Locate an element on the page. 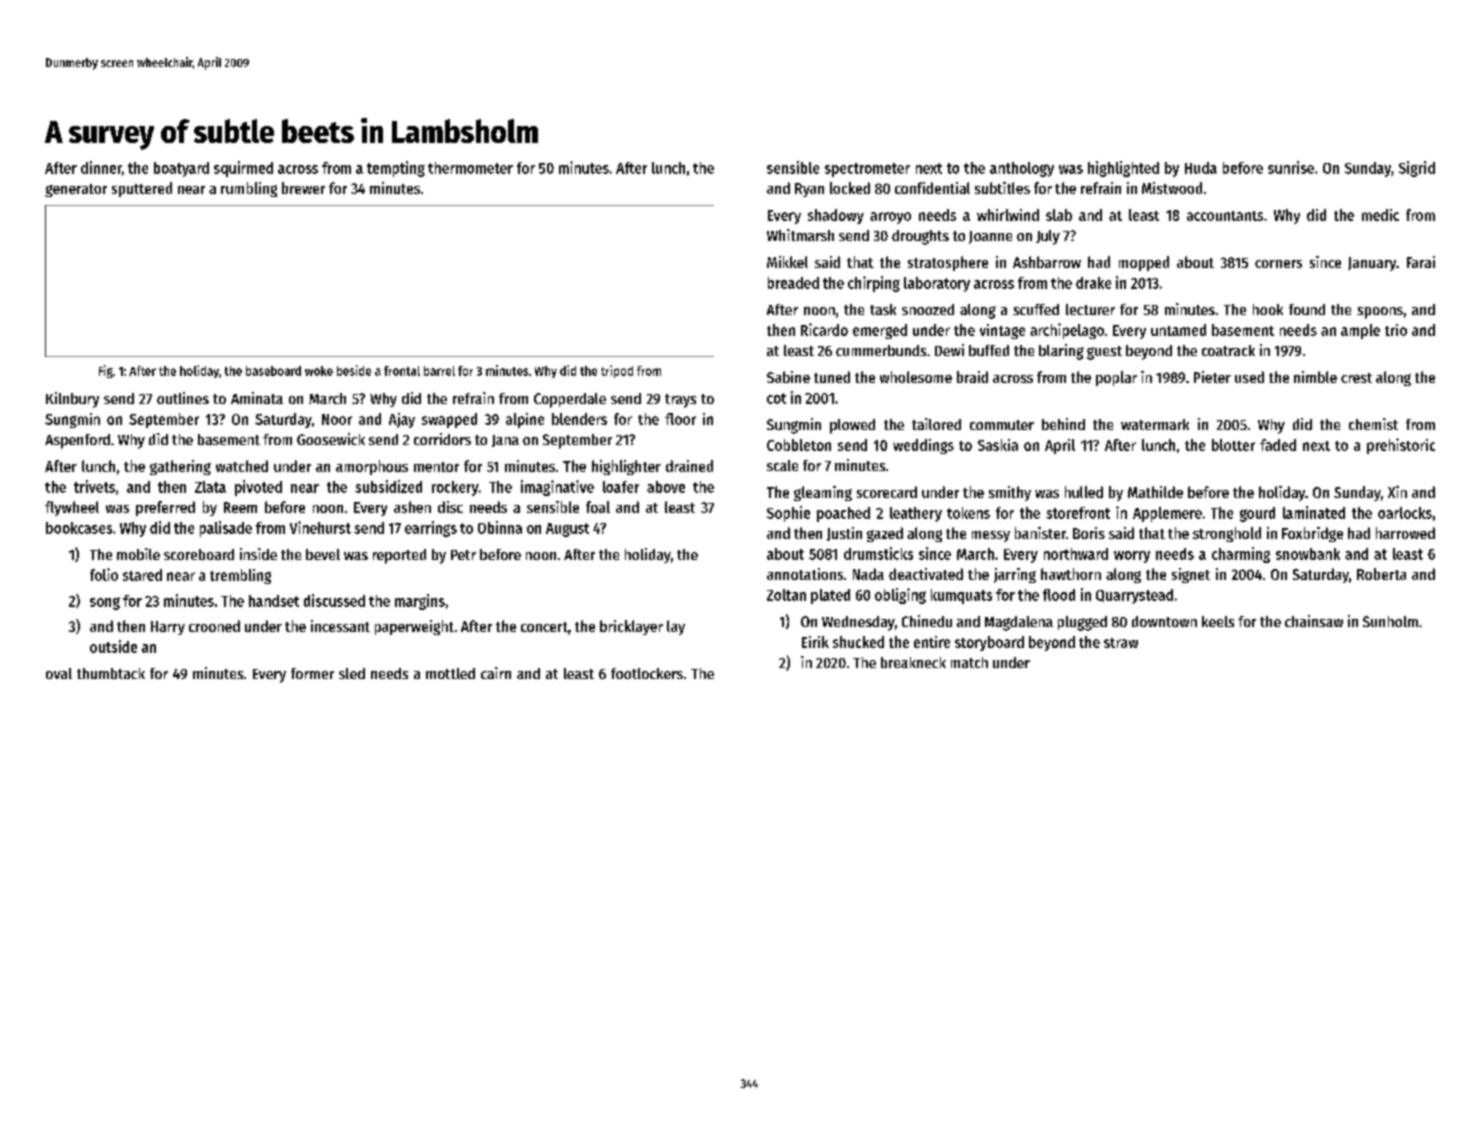 The height and width of the document is (1145, 1481). breaded is located at coordinates (793, 283).
